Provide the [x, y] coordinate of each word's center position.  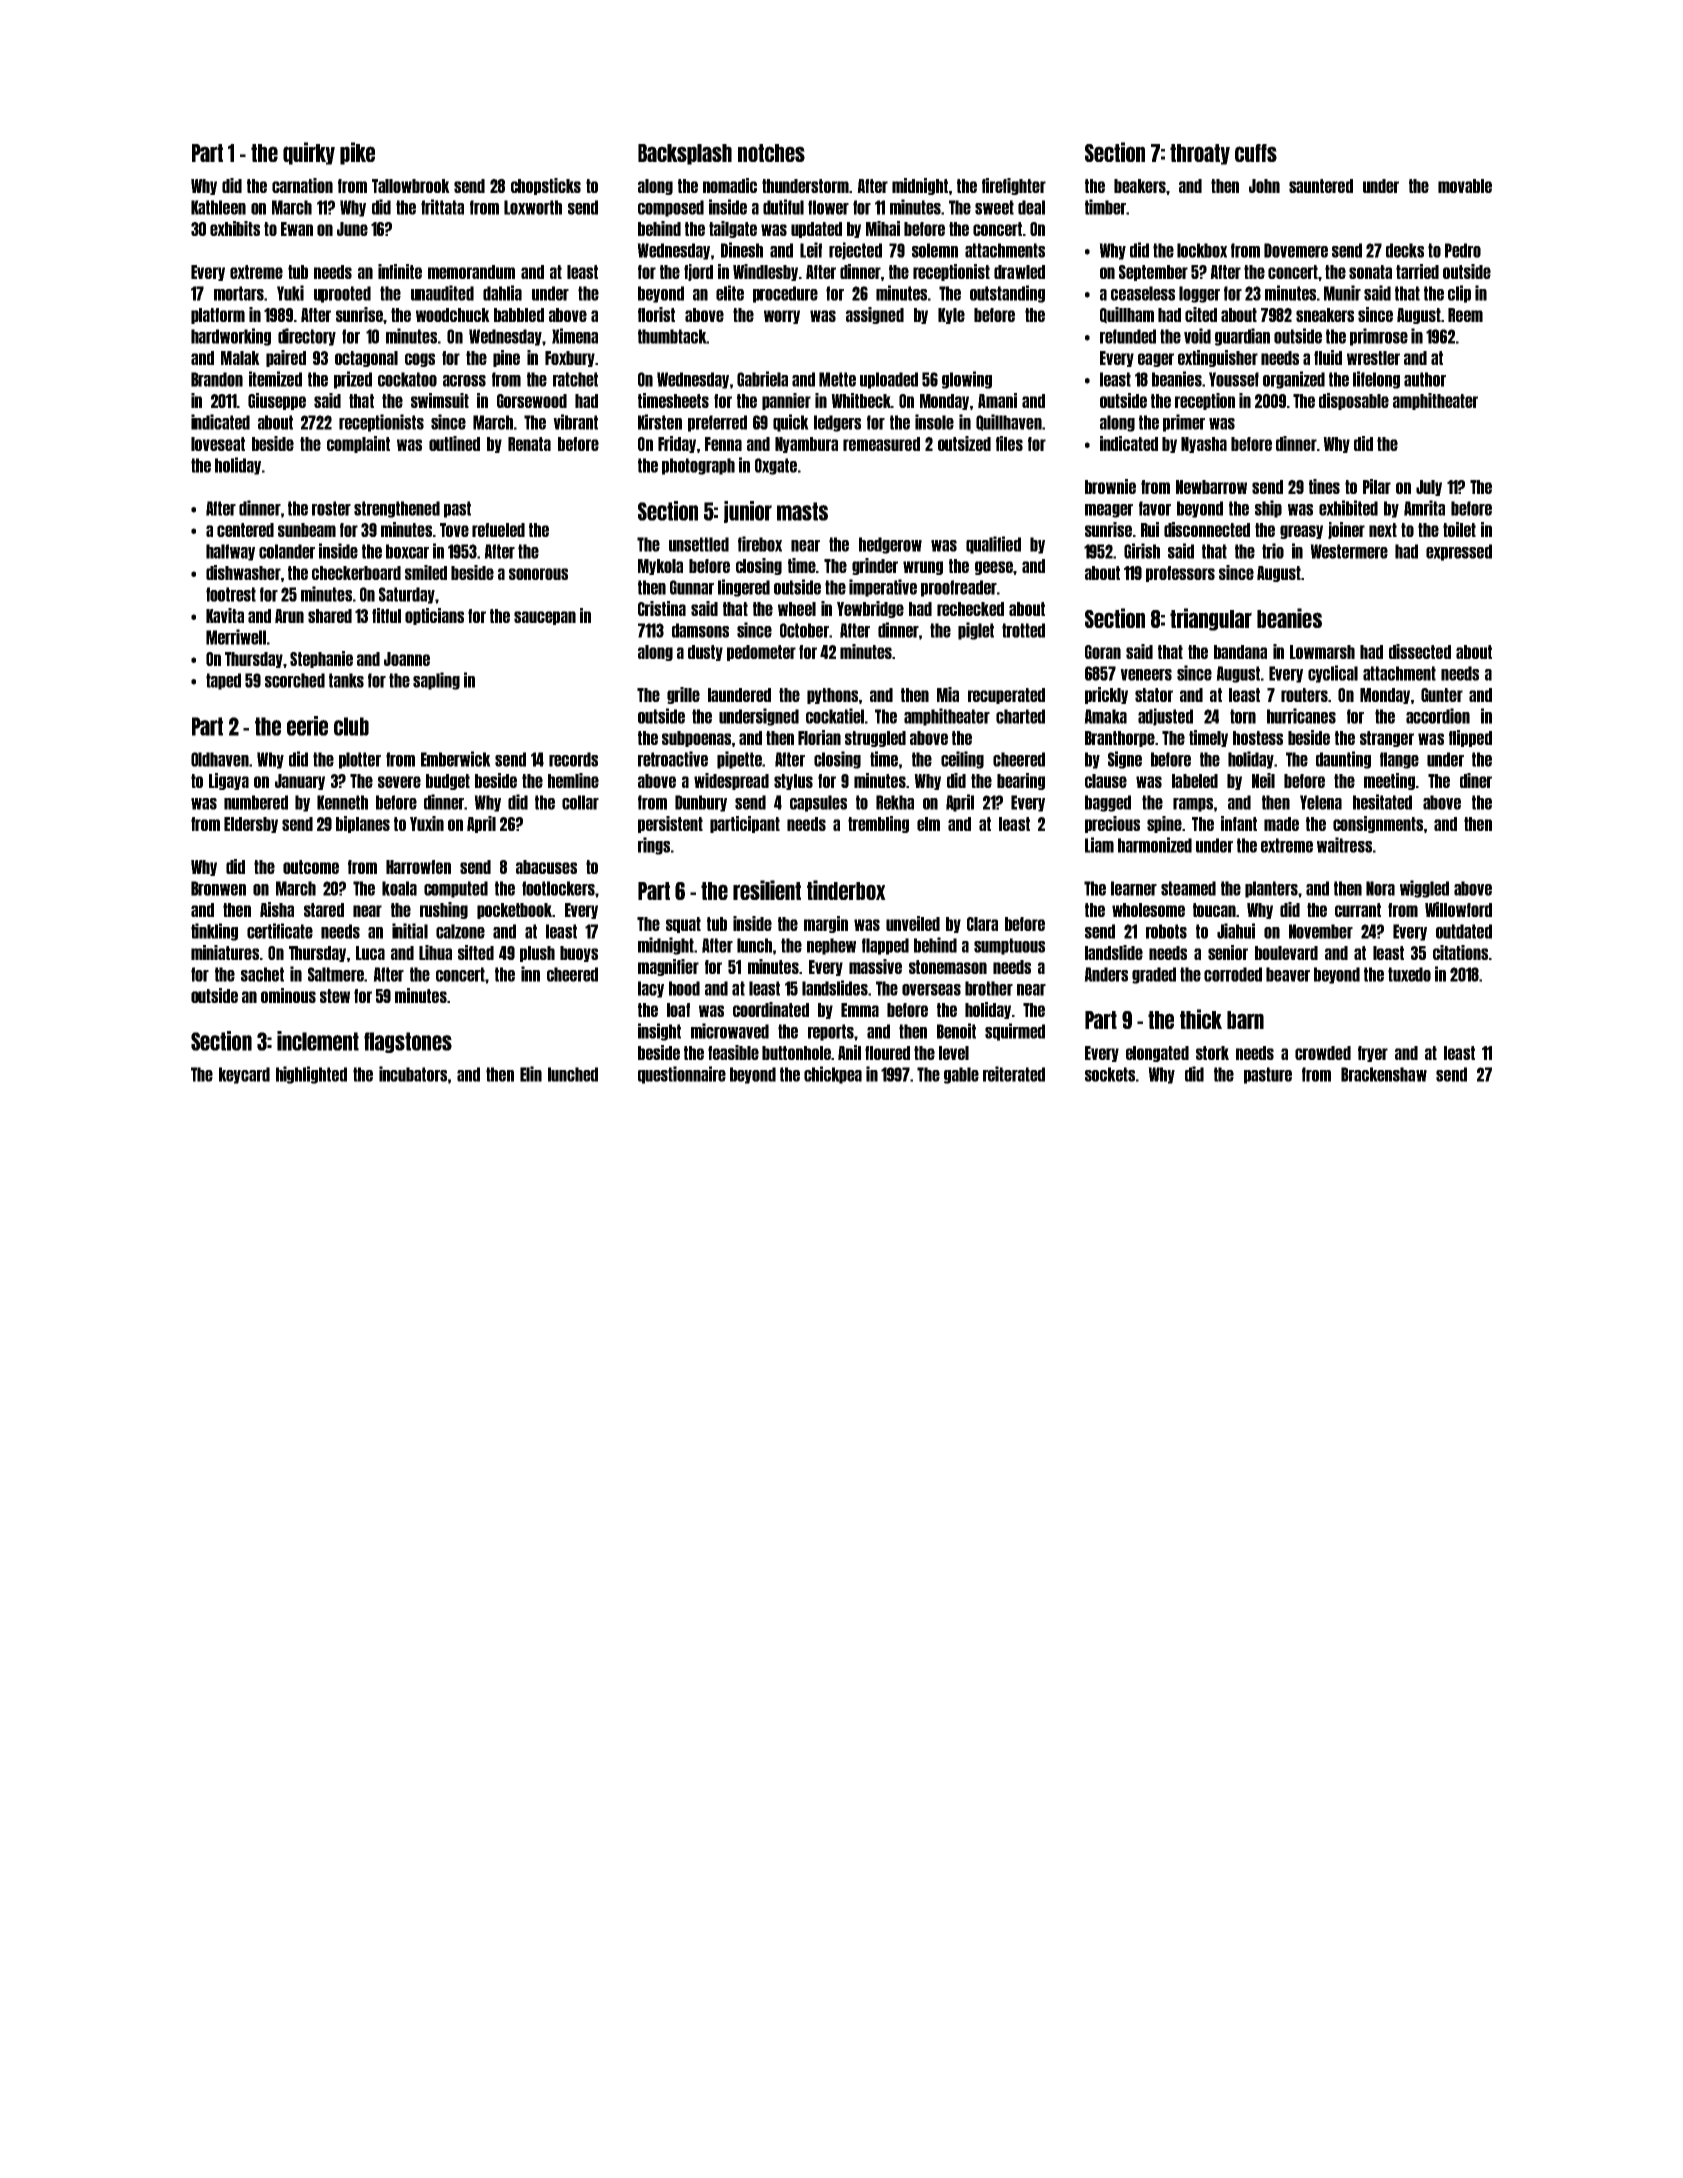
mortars [239, 293]
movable [1465, 186]
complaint [358, 444]
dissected [1420, 651]
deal [1031, 207]
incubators [413, 1074]
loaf [678, 1010]
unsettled [699, 544]
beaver [1288, 974]
